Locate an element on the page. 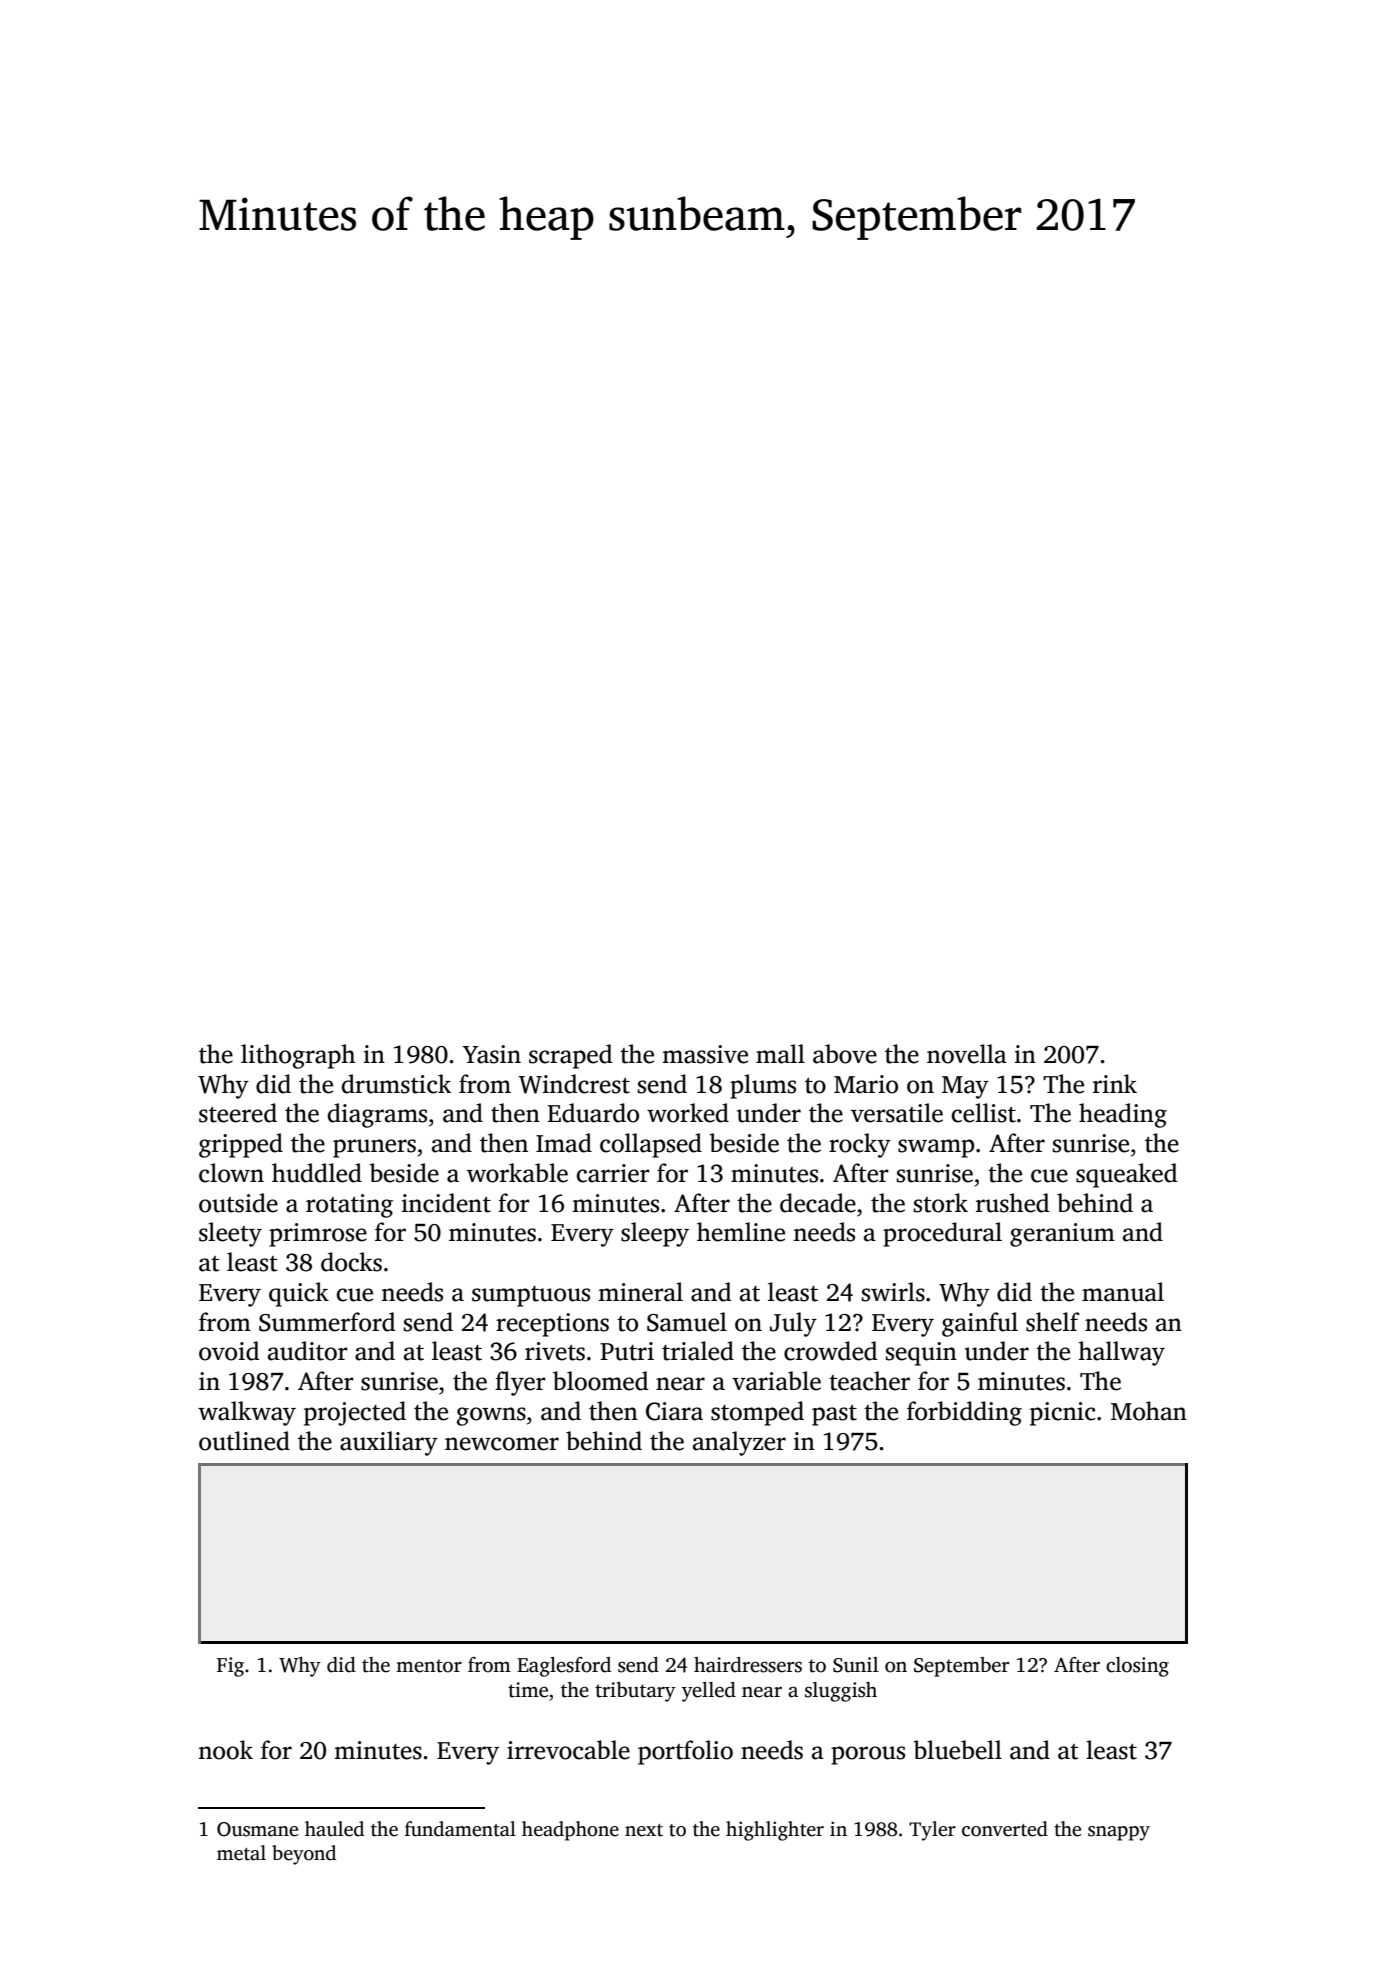 This document has height=1969, width=1386. snappy is located at coordinates (1119, 1833).
